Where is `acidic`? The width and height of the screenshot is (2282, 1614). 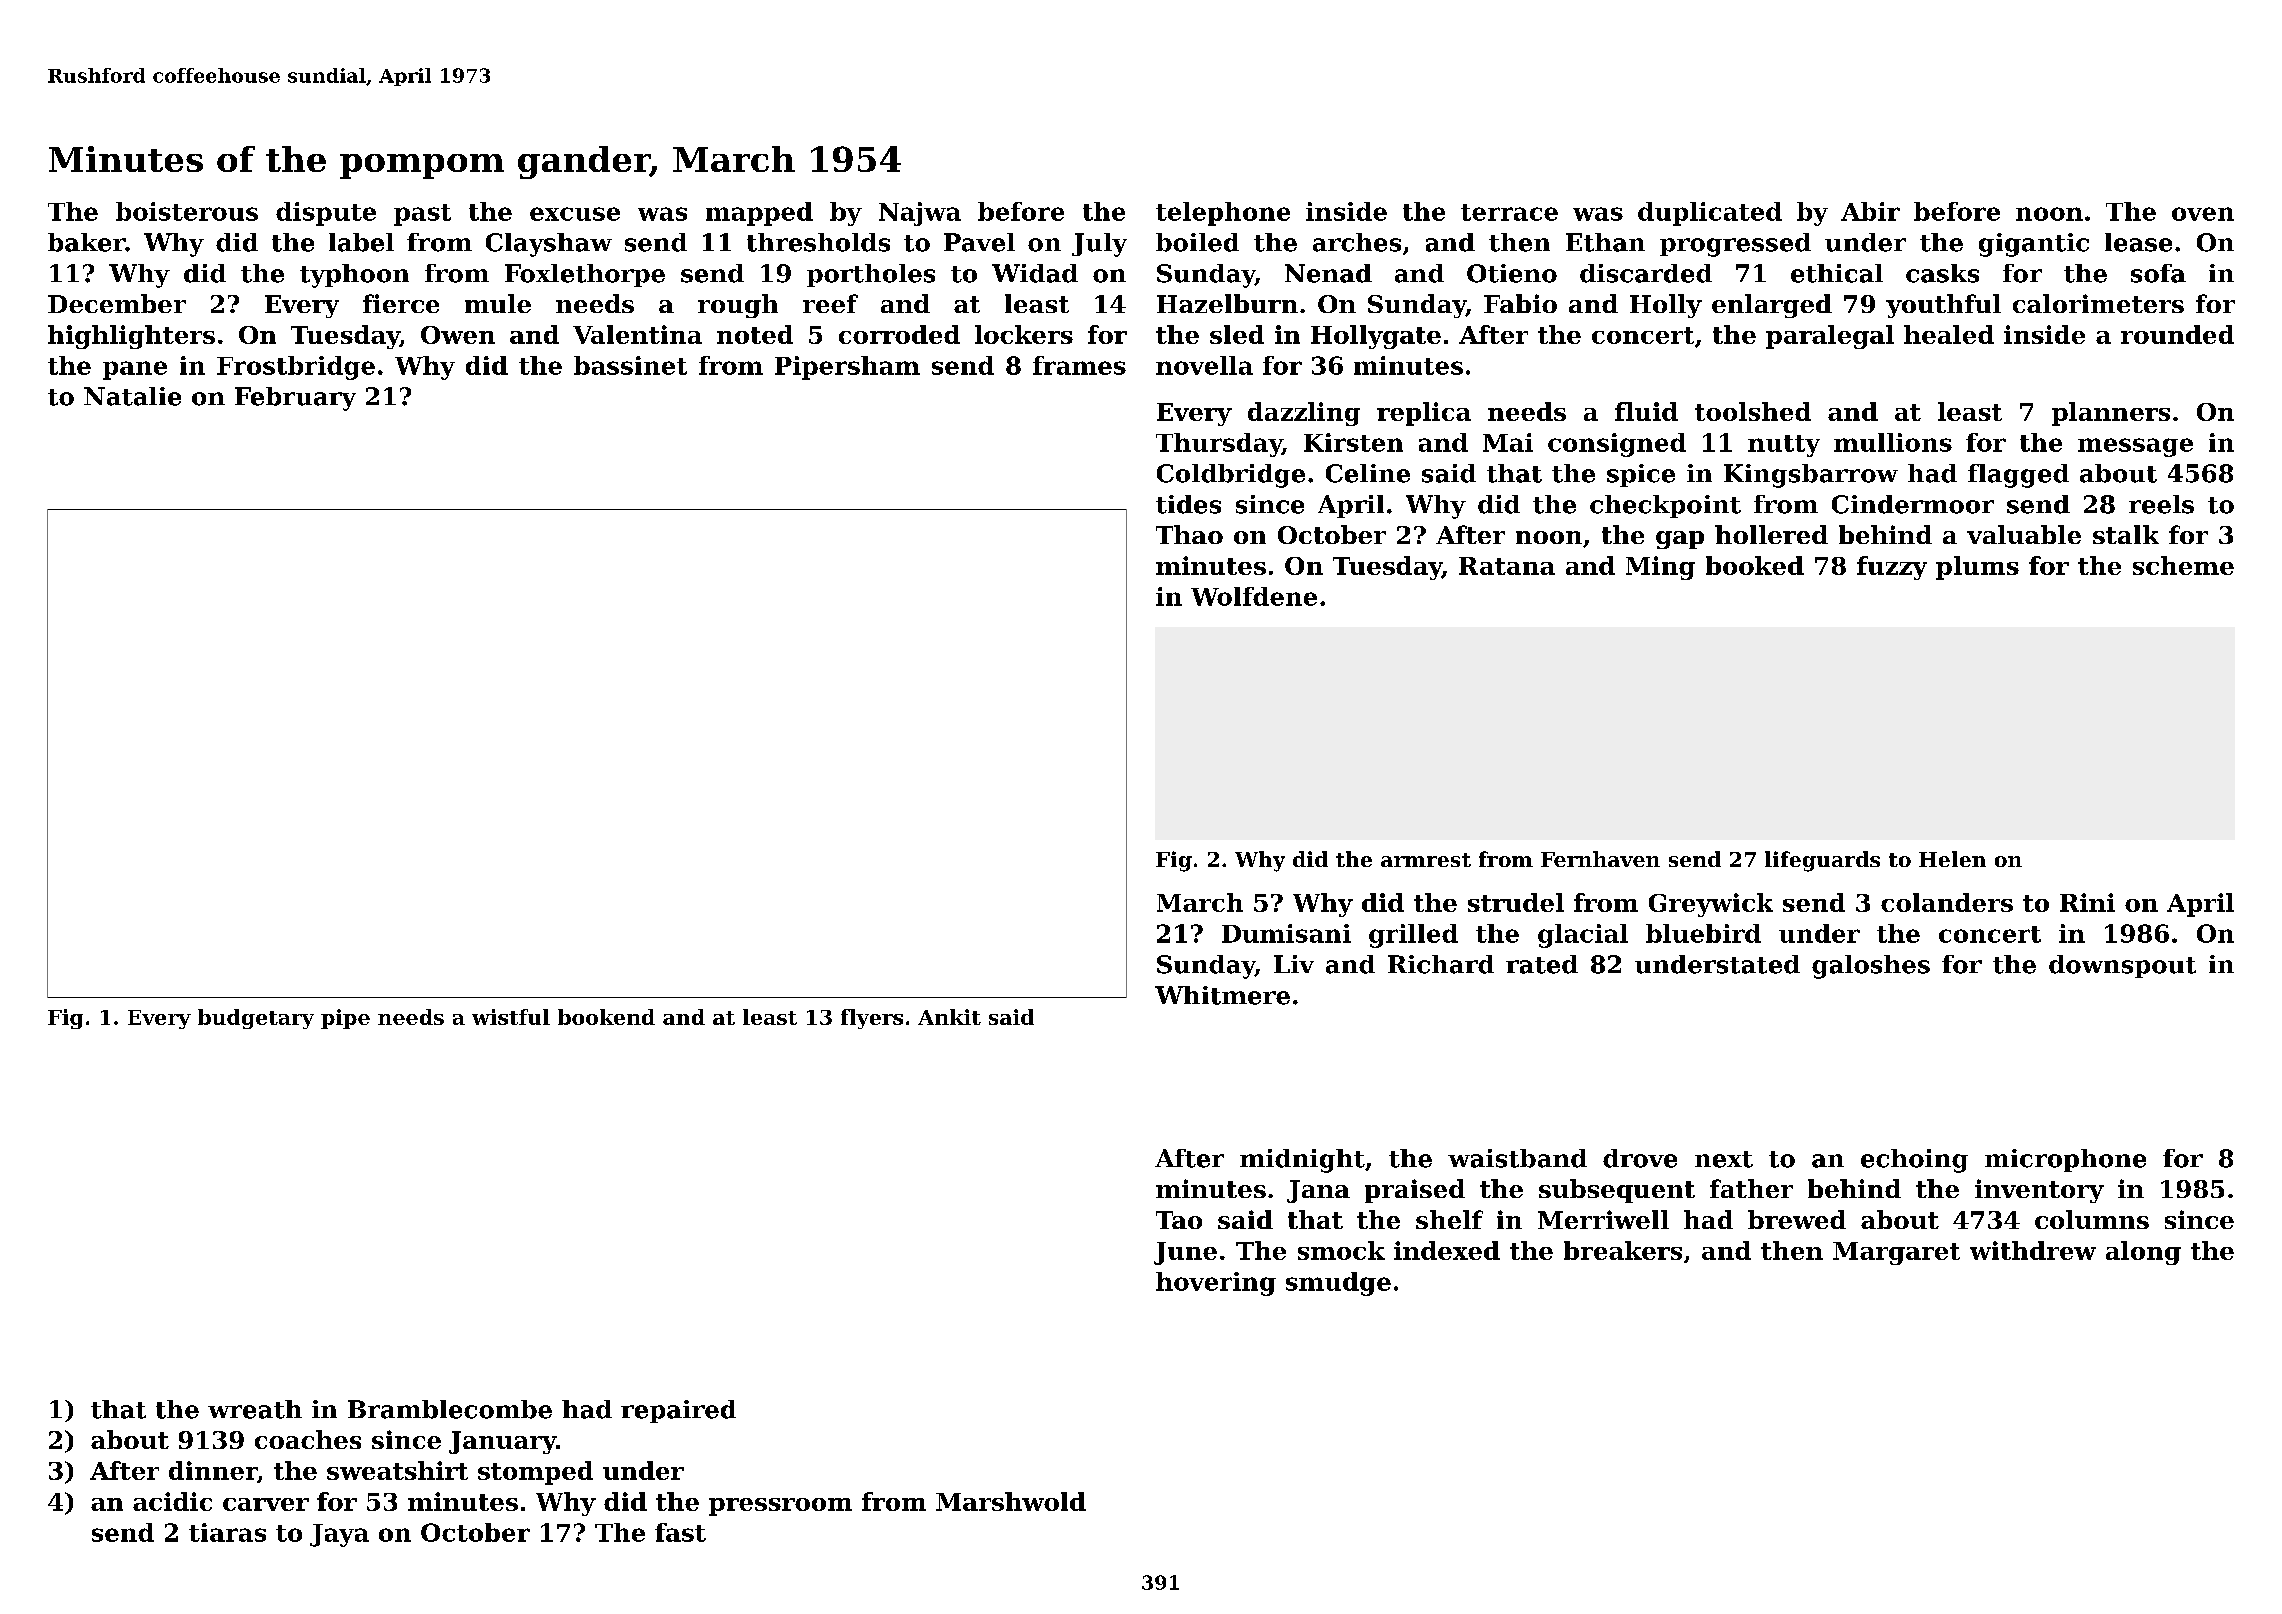 acidic is located at coordinates (172, 1501).
